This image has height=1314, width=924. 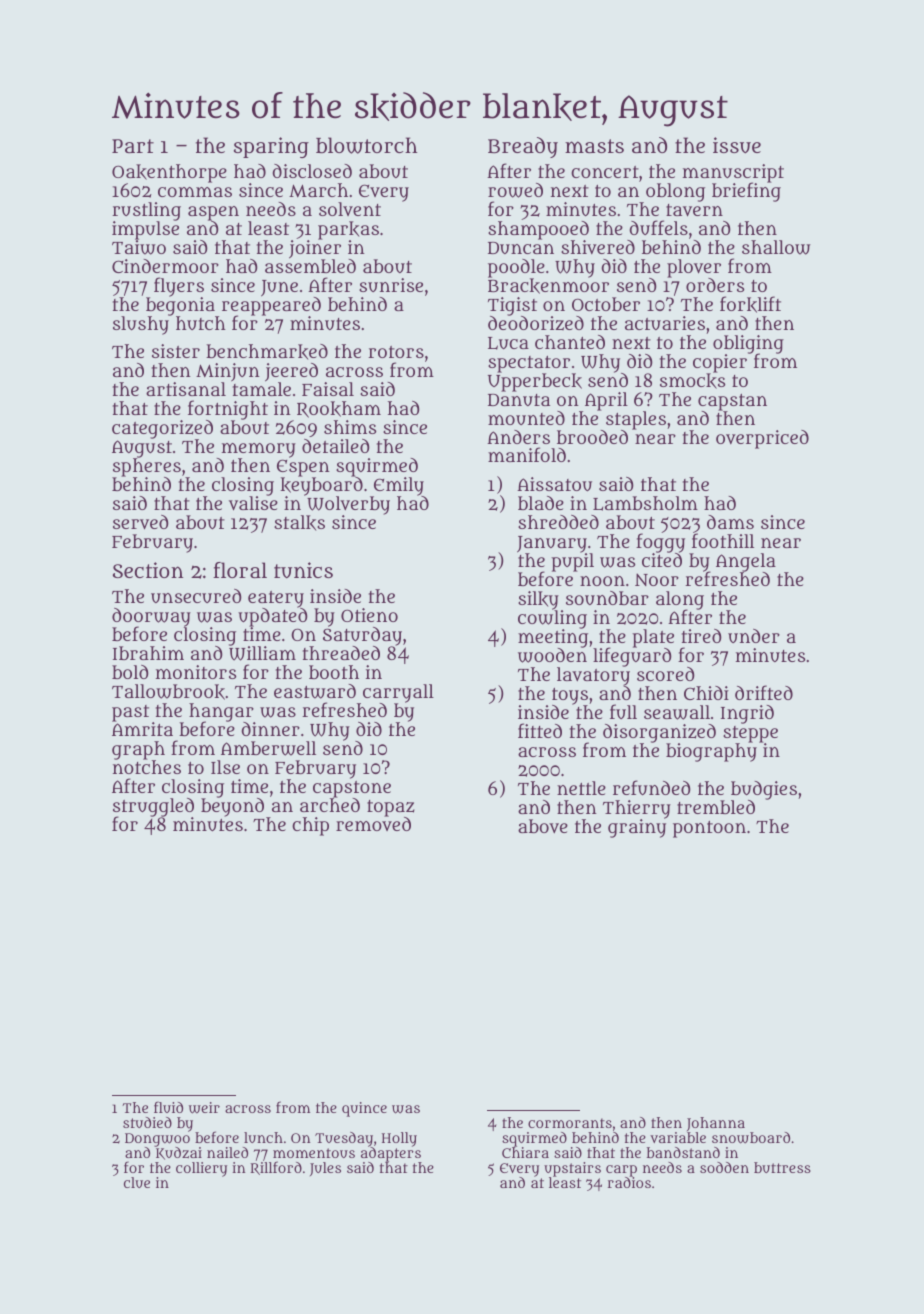 I want to click on topaz, so click(x=391, y=808).
